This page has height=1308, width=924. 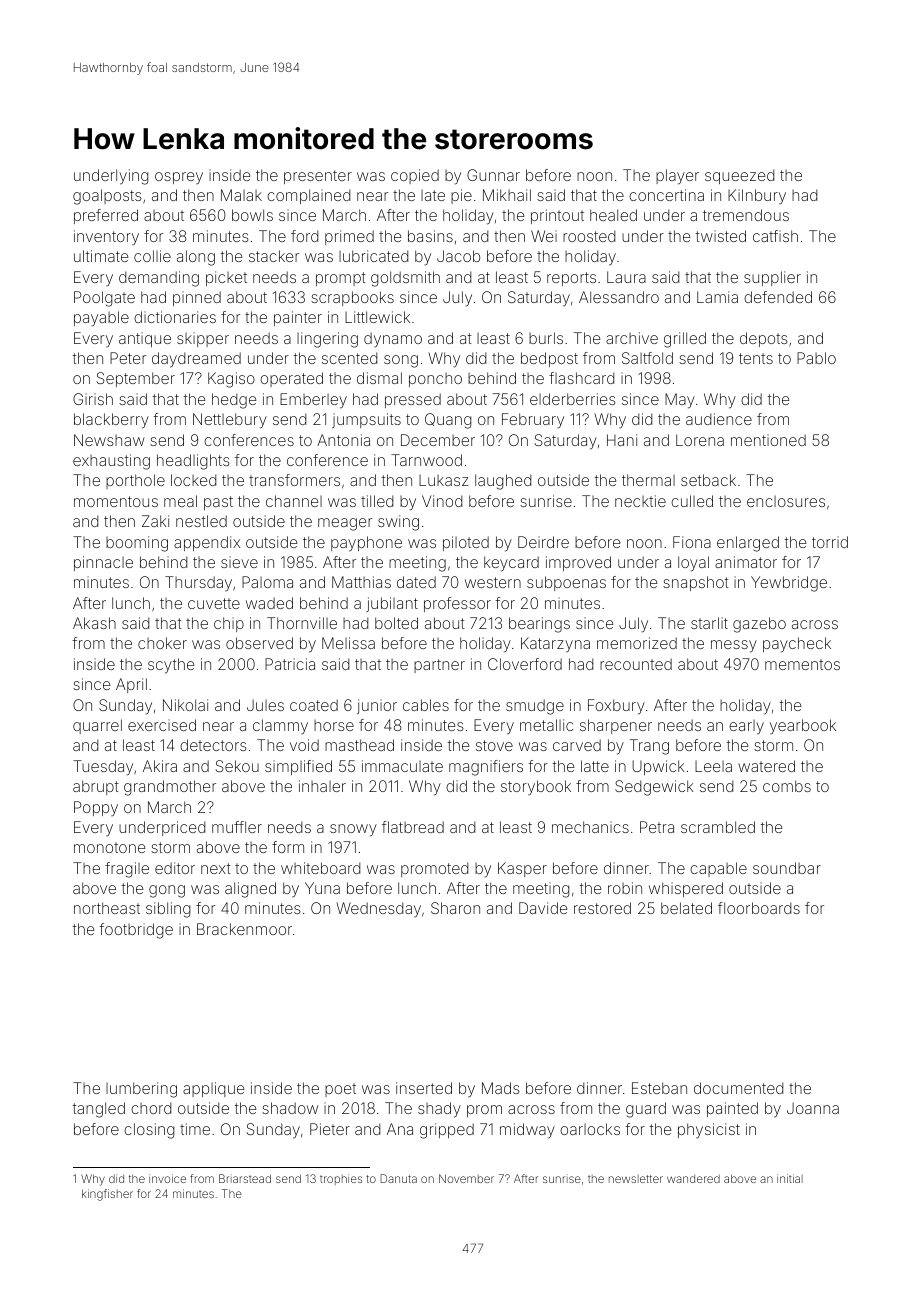 What do you see at coordinates (290, 664) in the page?
I see `Patricia` at bounding box center [290, 664].
